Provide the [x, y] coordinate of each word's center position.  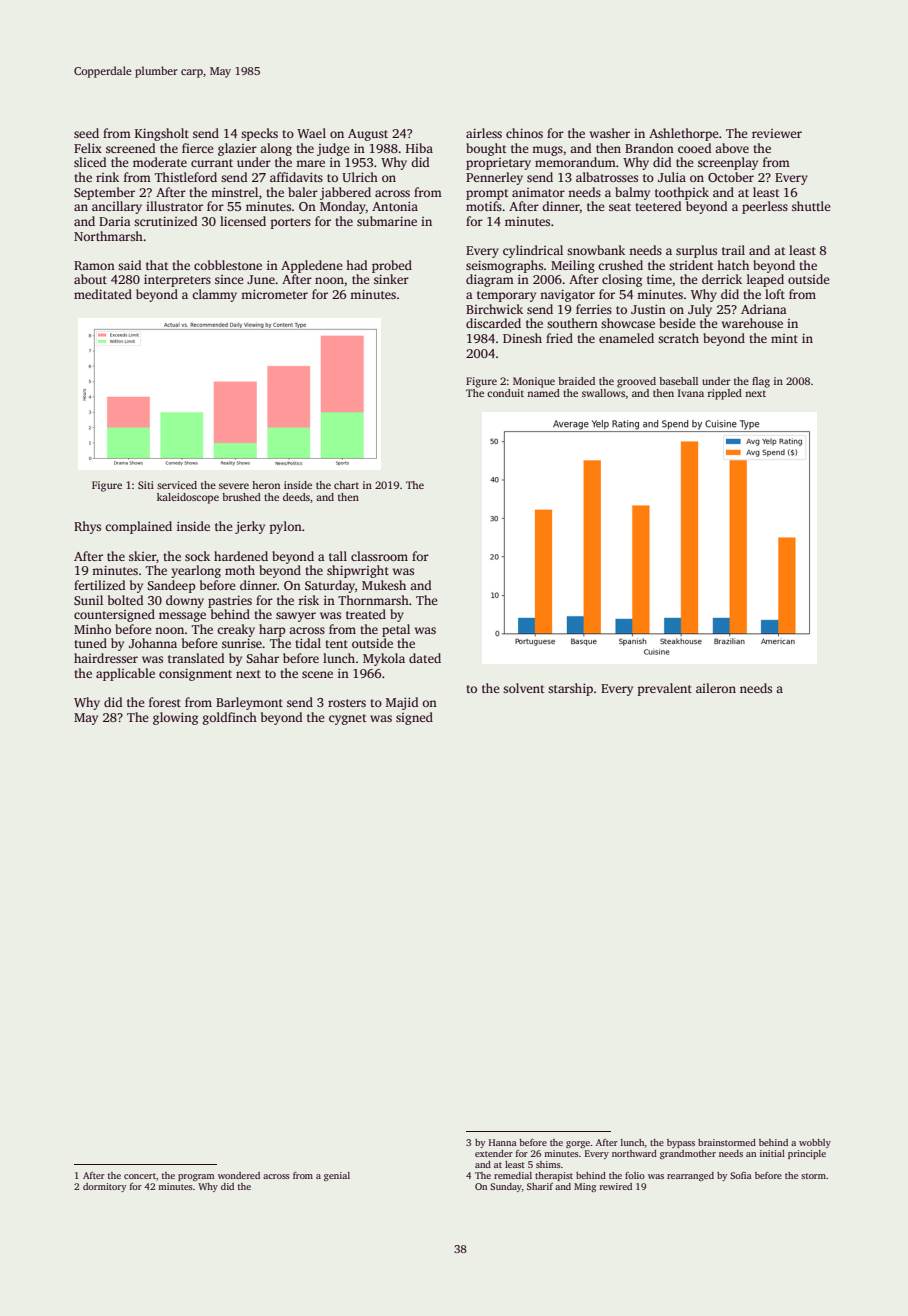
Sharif [540, 1186]
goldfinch [230, 718]
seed [86, 133]
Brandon [649, 148]
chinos [524, 133]
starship [570, 689]
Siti [146, 485]
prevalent [665, 689]
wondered [239, 1175]
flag [761, 382]
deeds [296, 497]
